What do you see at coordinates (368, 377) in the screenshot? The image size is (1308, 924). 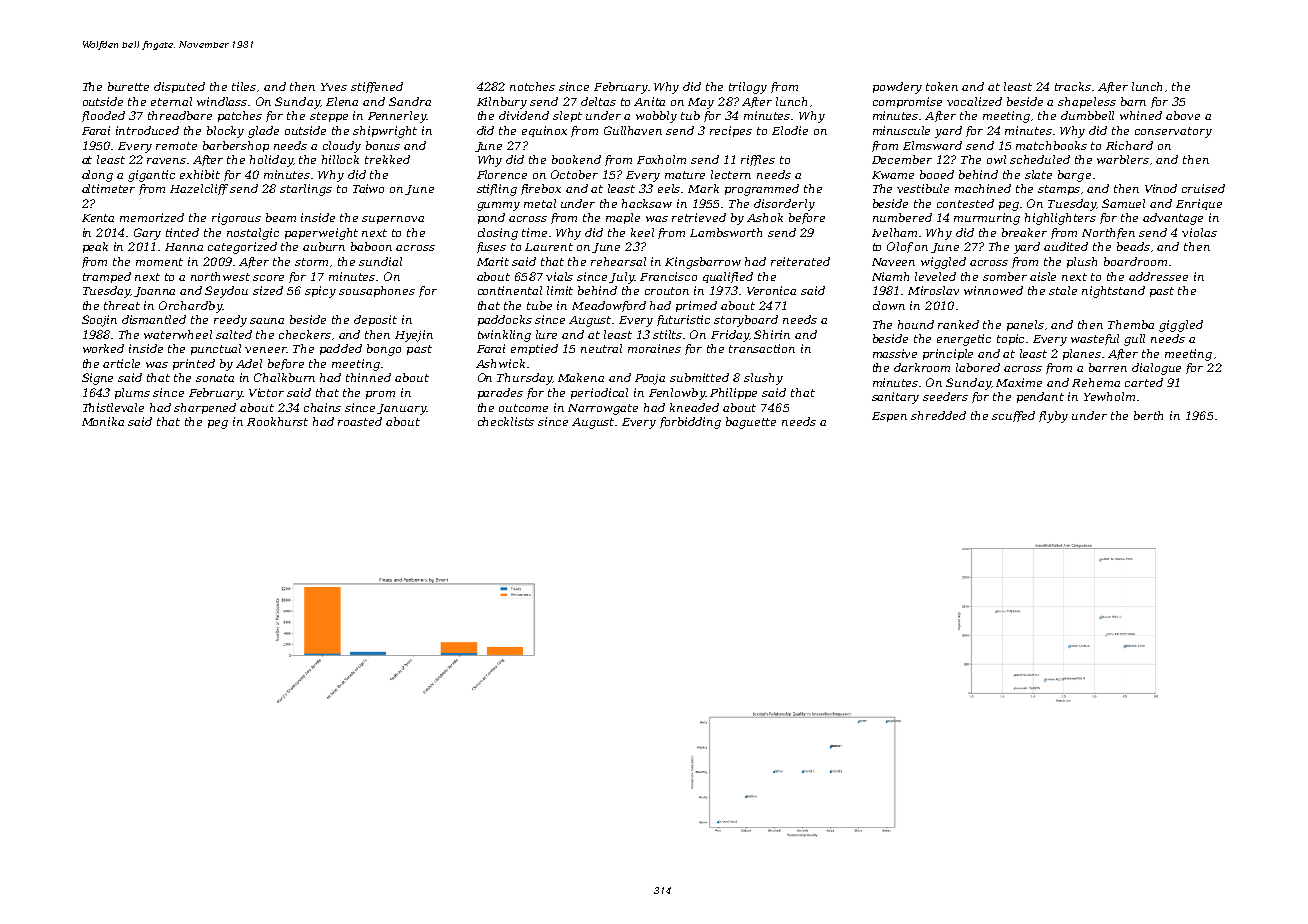 I see `thinned` at bounding box center [368, 377].
